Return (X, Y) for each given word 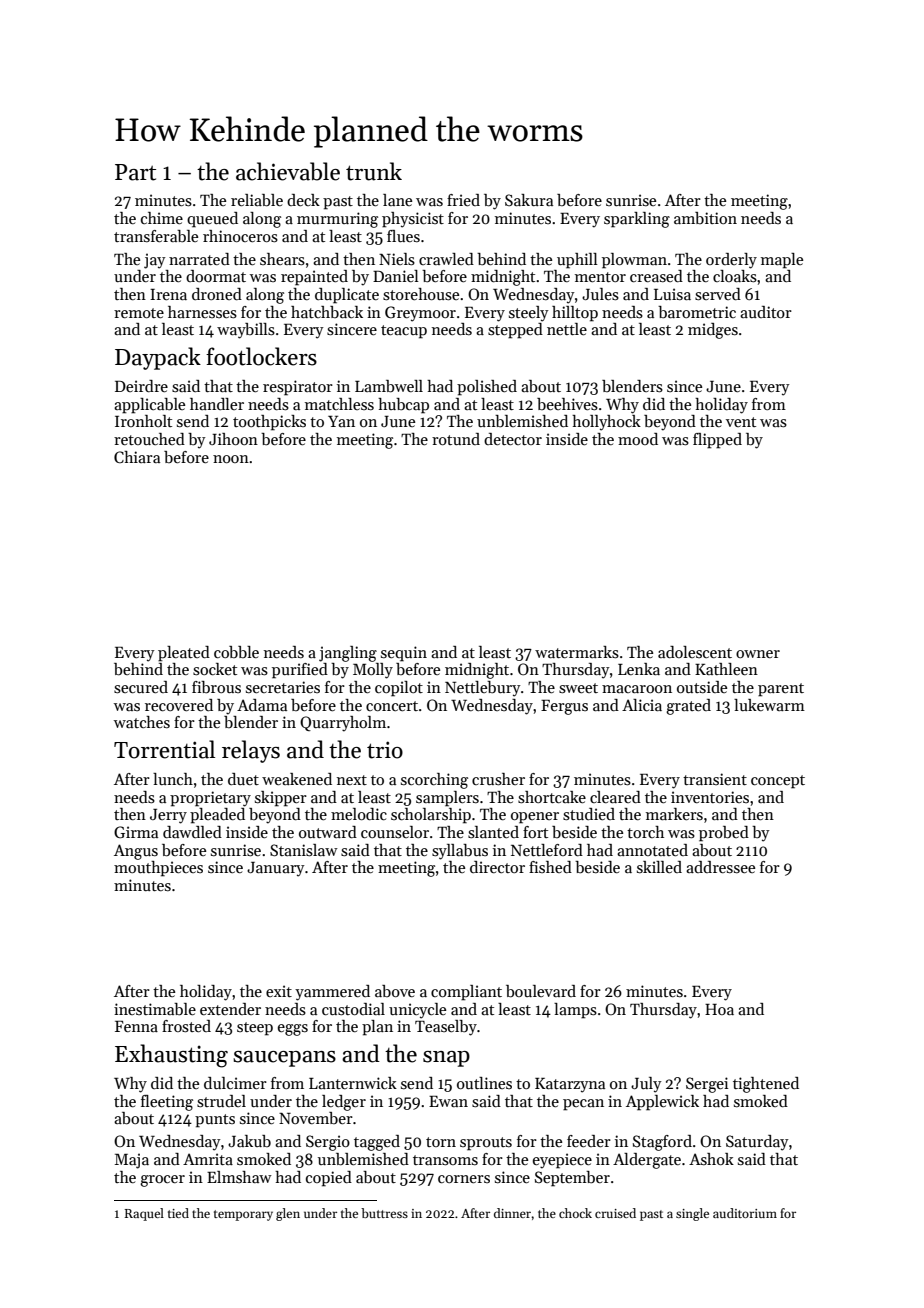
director (497, 867)
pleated (184, 654)
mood (638, 439)
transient (715, 779)
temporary (243, 1215)
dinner (512, 1213)
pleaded (217, 816)
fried (463, 200)
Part (135, 172)
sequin (404, 654)
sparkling (637, 220)
